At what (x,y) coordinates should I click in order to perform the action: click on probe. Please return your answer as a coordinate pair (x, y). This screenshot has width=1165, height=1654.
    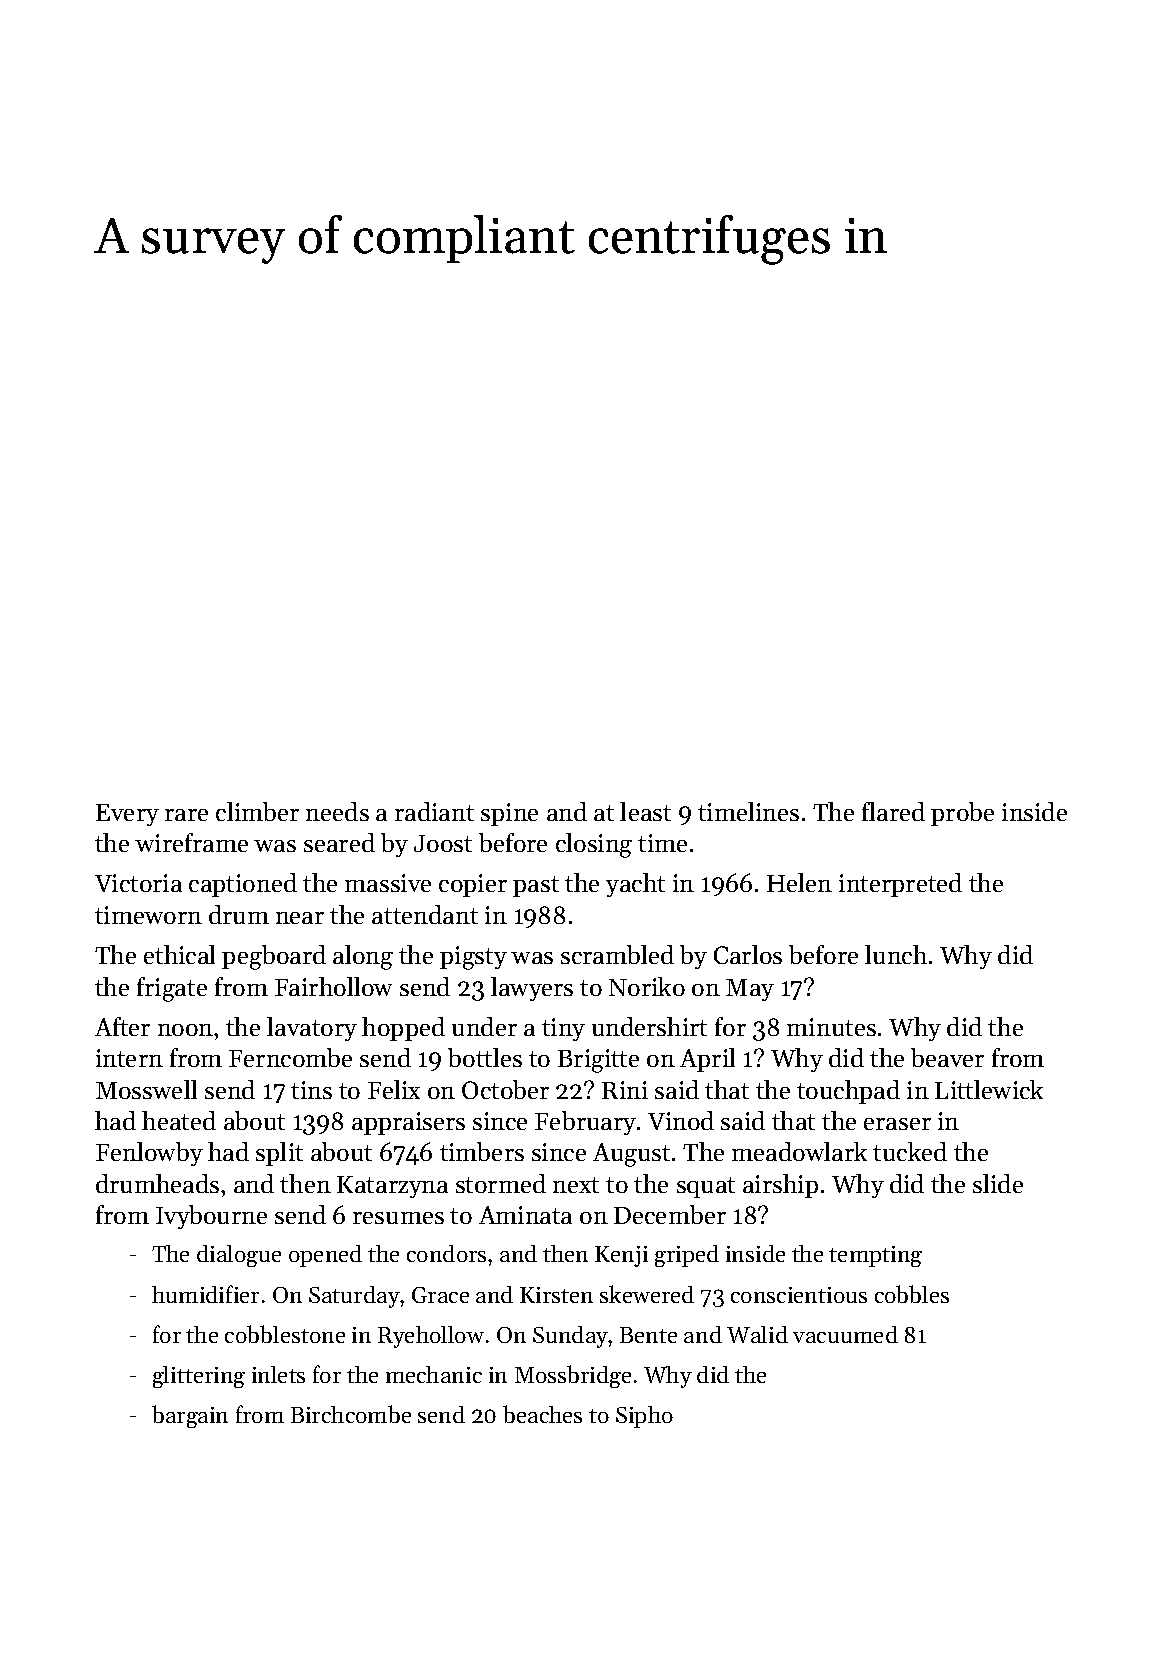
    Looking at the image, I should click on (962, 814).
